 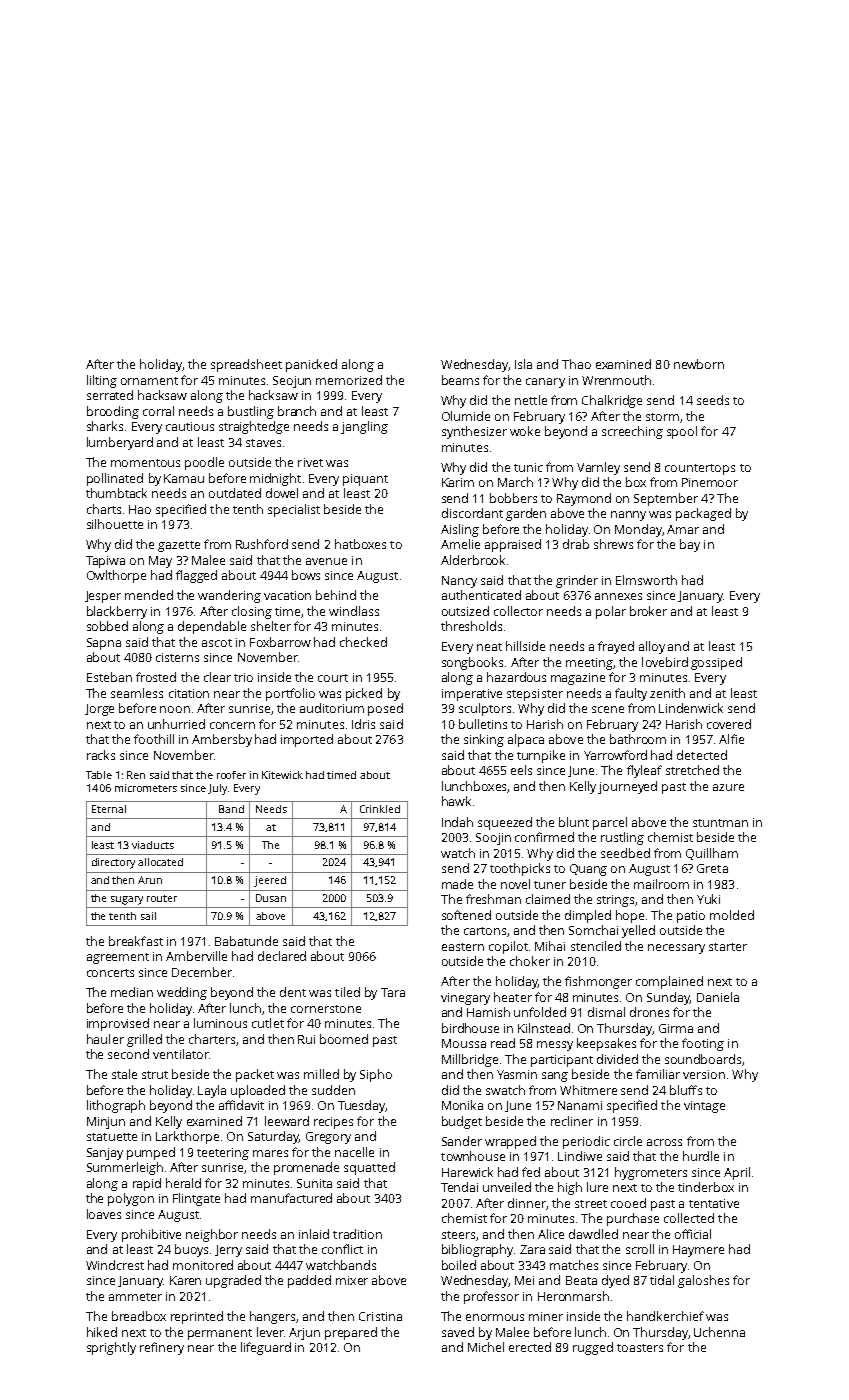 I want to click on hillside, so click(x=525, y=646).
